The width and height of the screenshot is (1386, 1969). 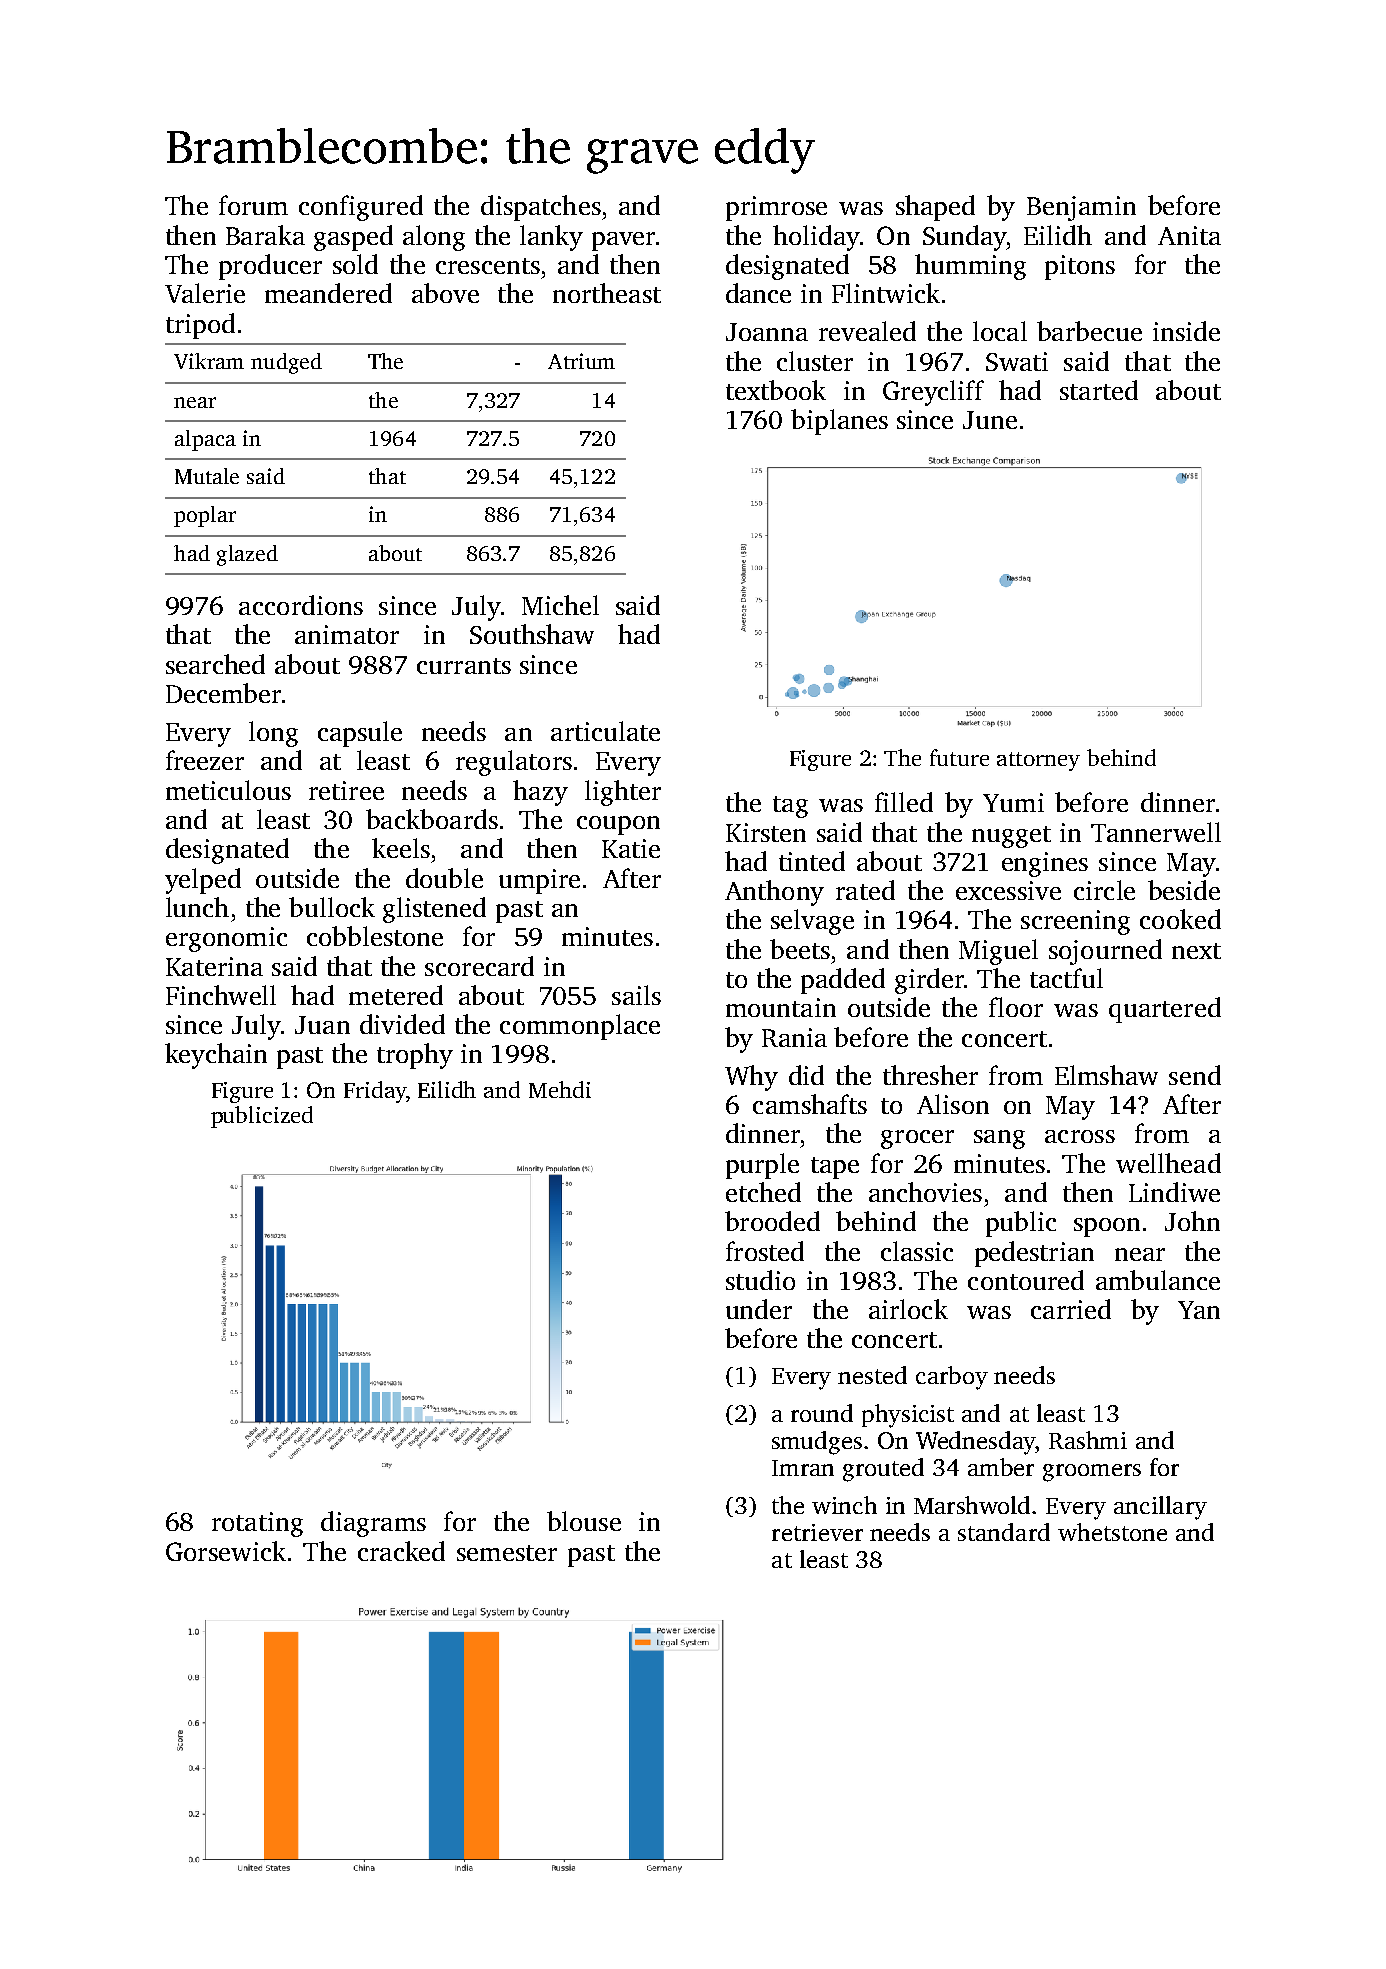 What do you see at coordinates (758, 293) in the screenshot?
I see `dance` at bounding box center [758, 293].
